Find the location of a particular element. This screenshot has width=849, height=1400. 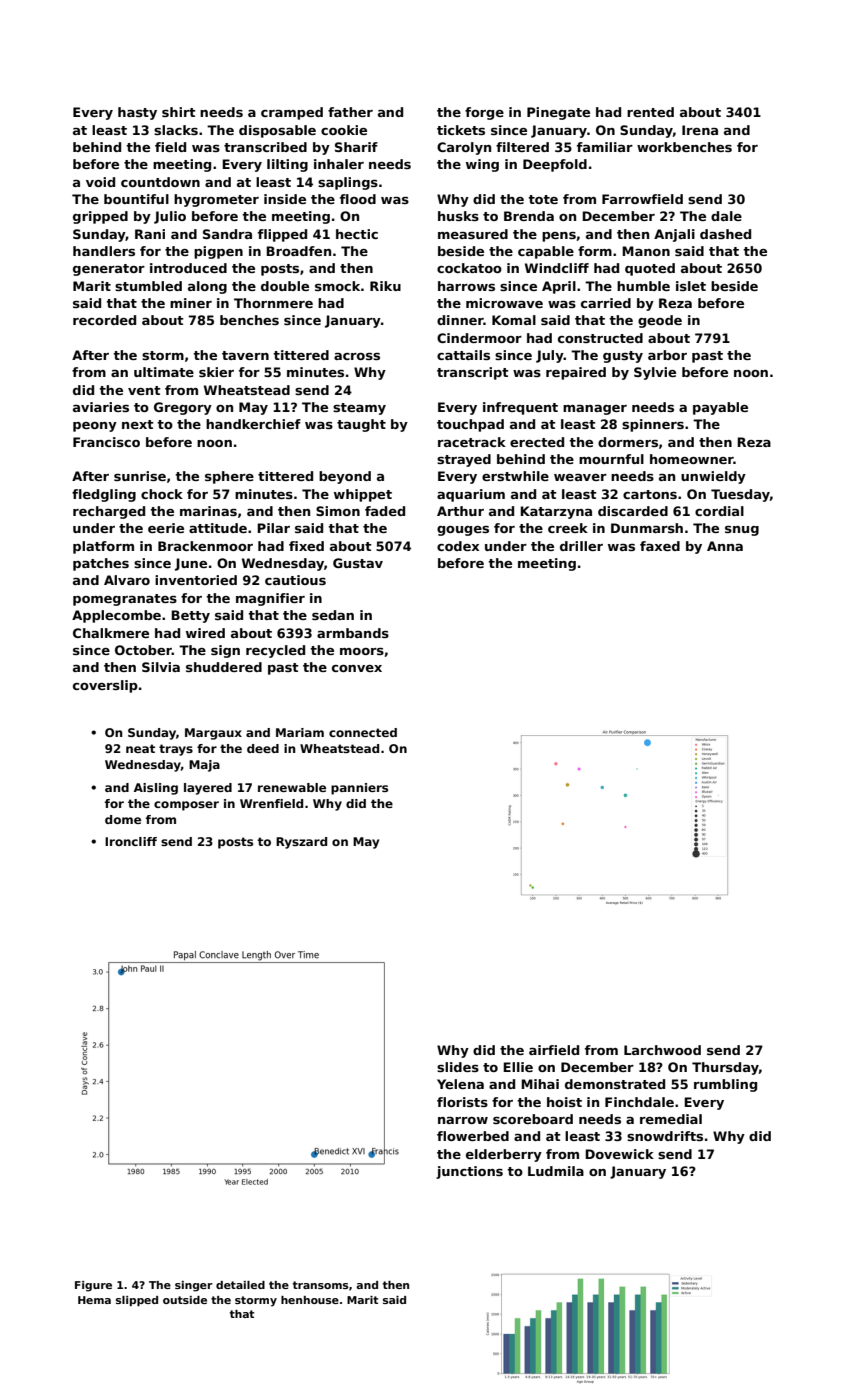

slides is located at coordinates (458, 1067).
